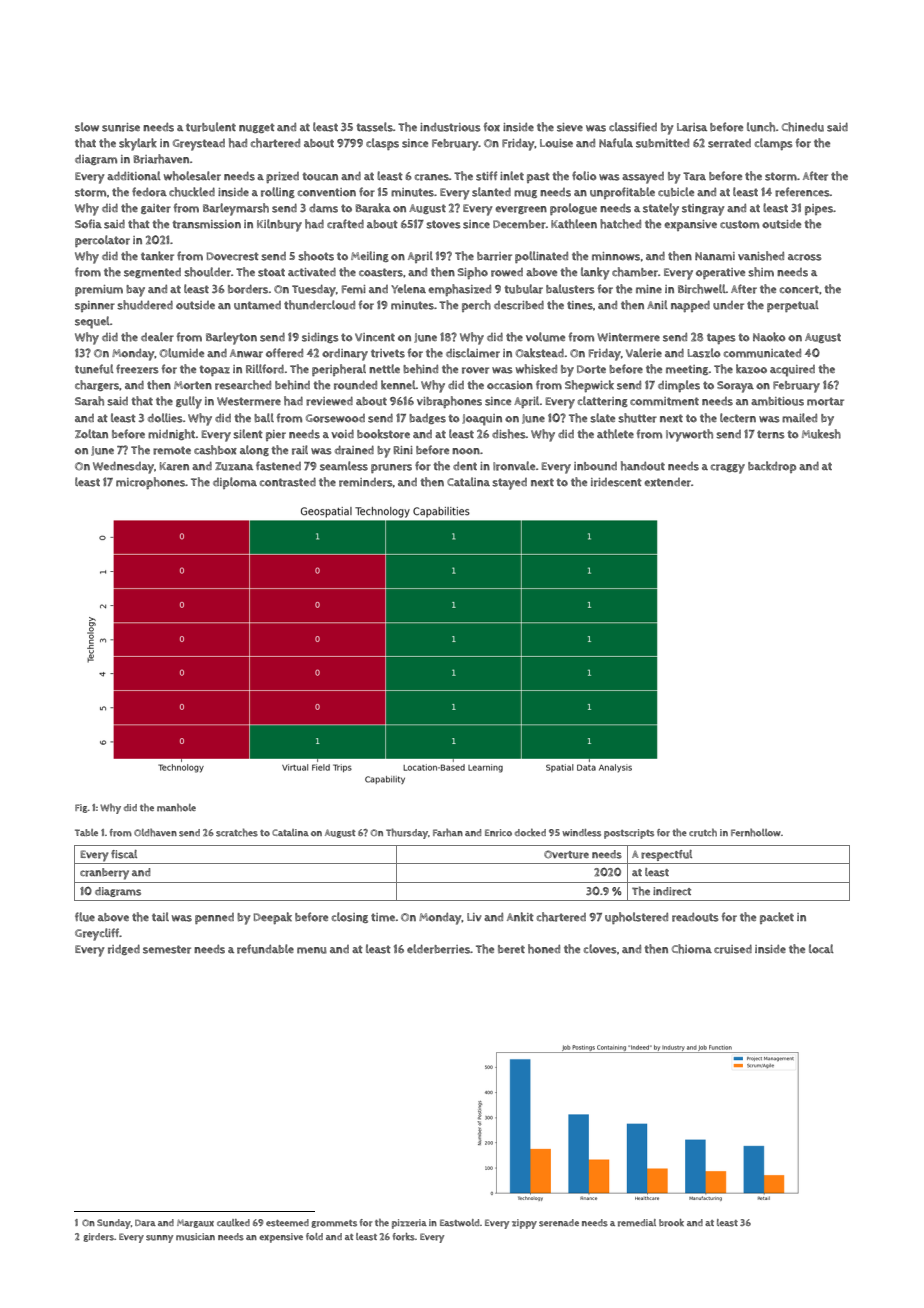 The width and height of the image is (924, 1308). Describe the element at coordinates (733, 949) in the image. I see `cruised` at that location.
